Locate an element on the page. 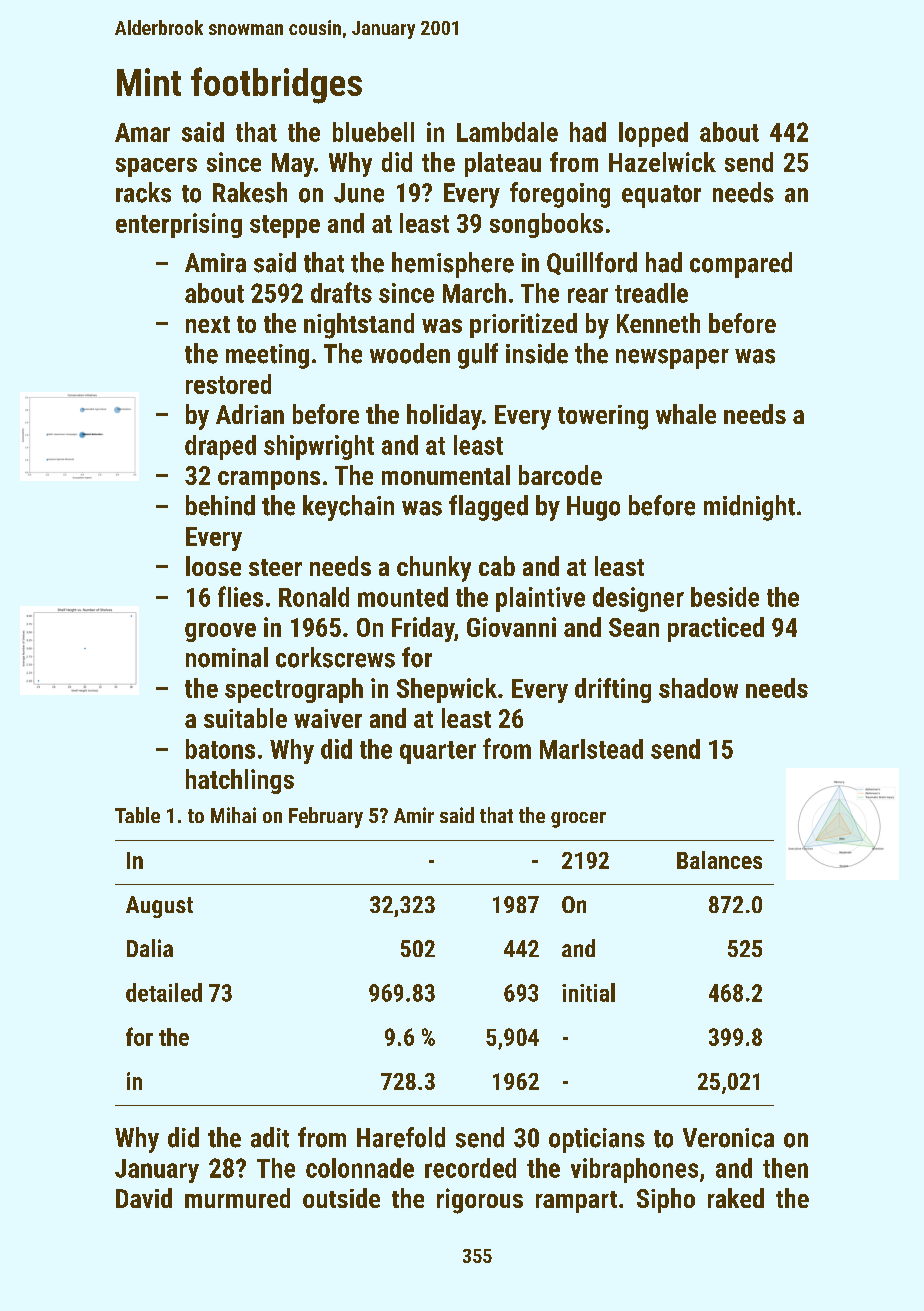  Mint is located at coordinates (149, 82).
